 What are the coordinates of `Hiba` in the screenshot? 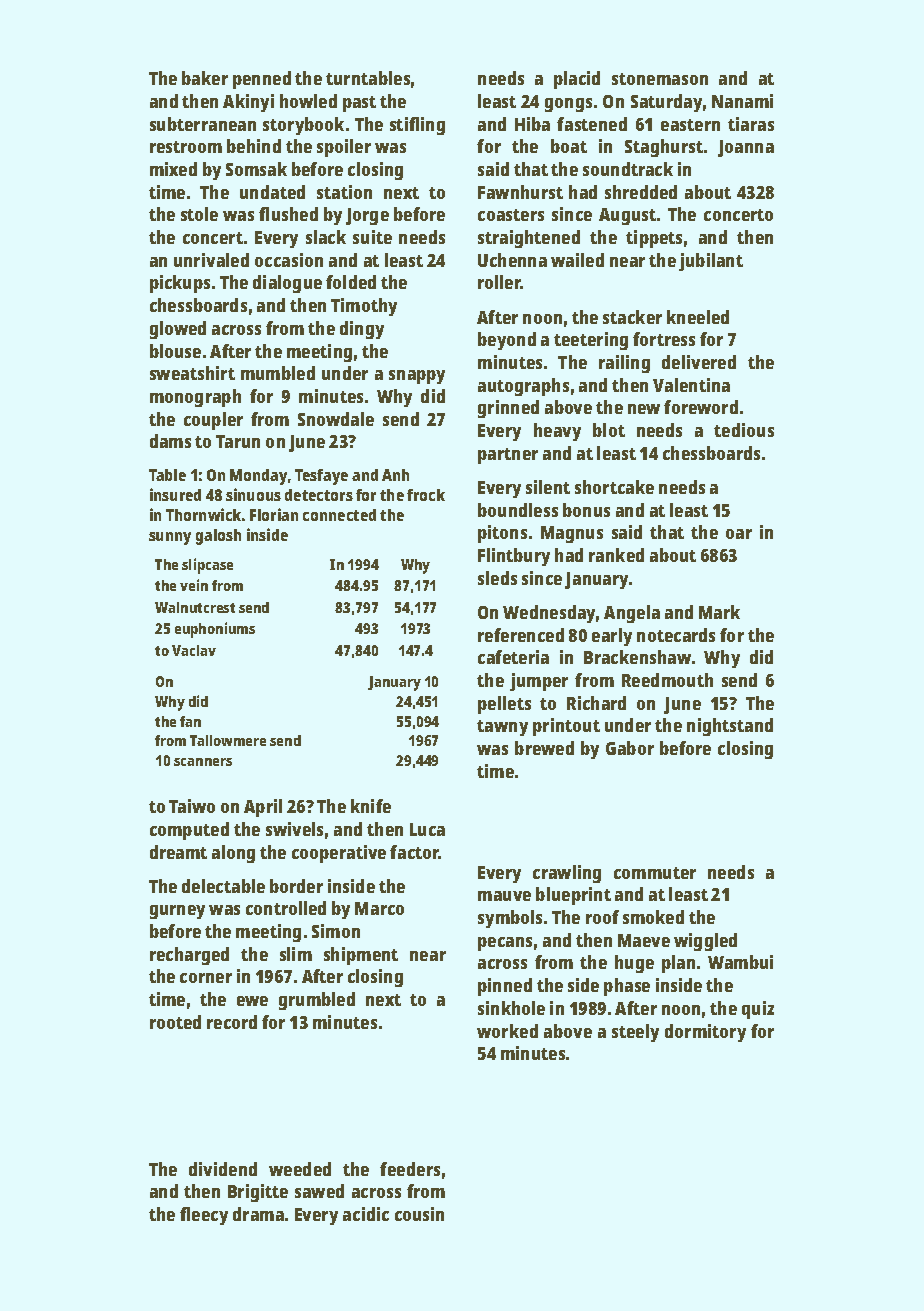 It's located at (532, 124).
